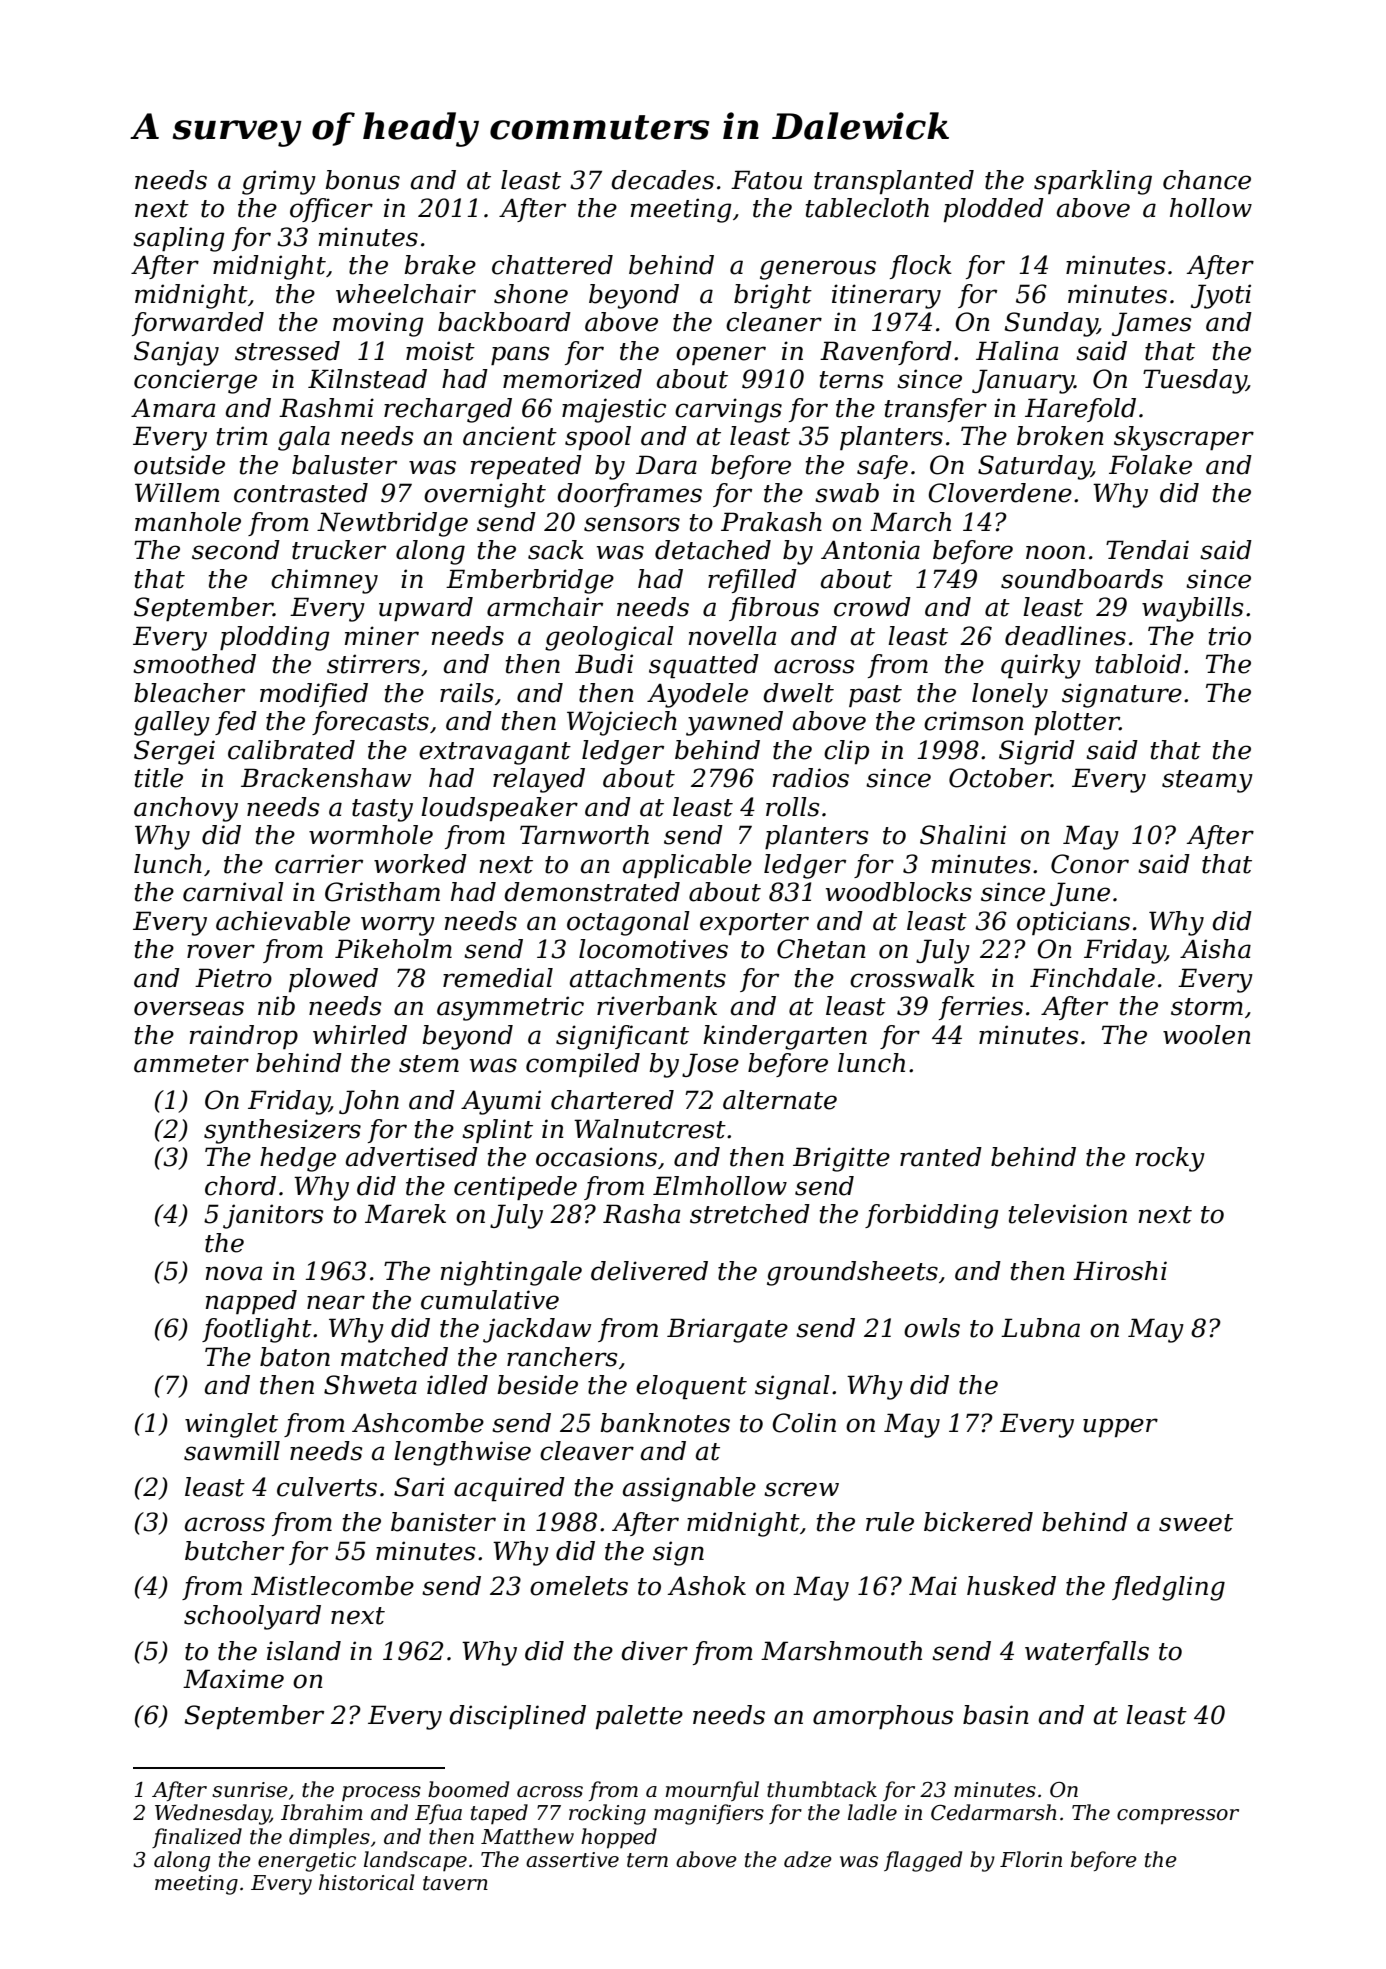 The image size is (1386, 1969). Describe the element at coordinates (498, 978) in the screenshot. I see `remedial` at that location.
